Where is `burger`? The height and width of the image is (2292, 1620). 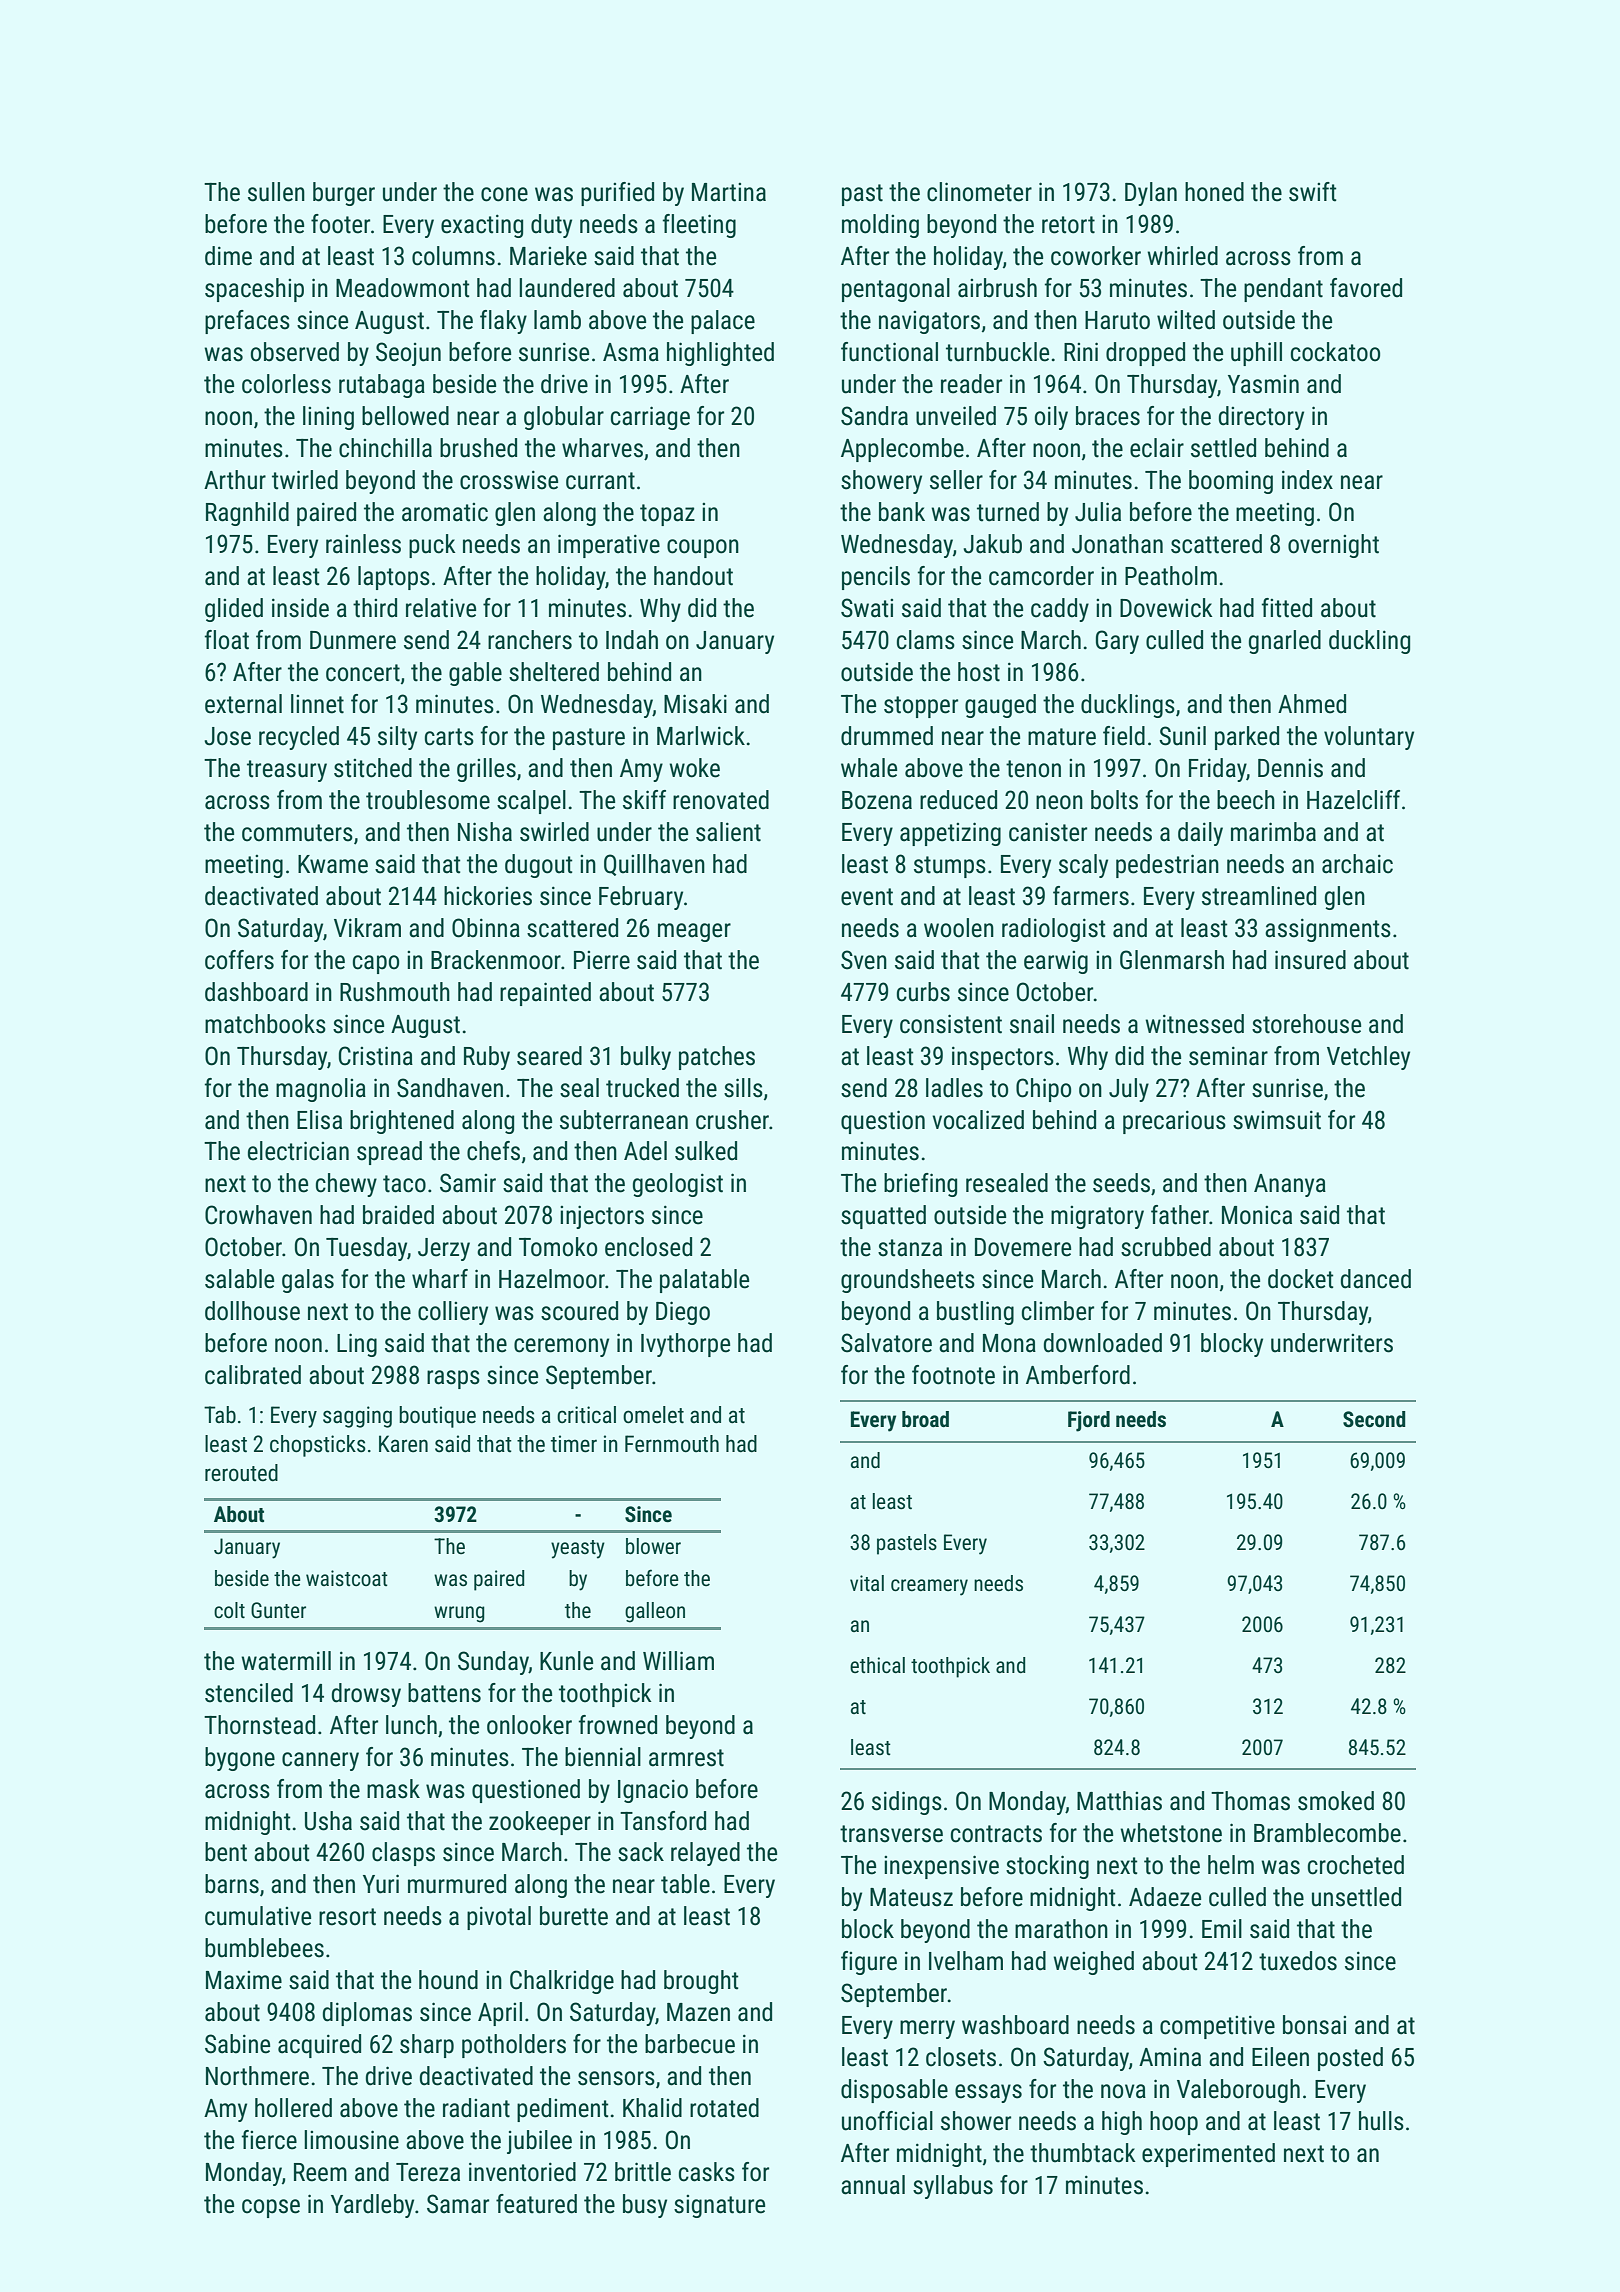 burger is located at coordinates (344, 194).
